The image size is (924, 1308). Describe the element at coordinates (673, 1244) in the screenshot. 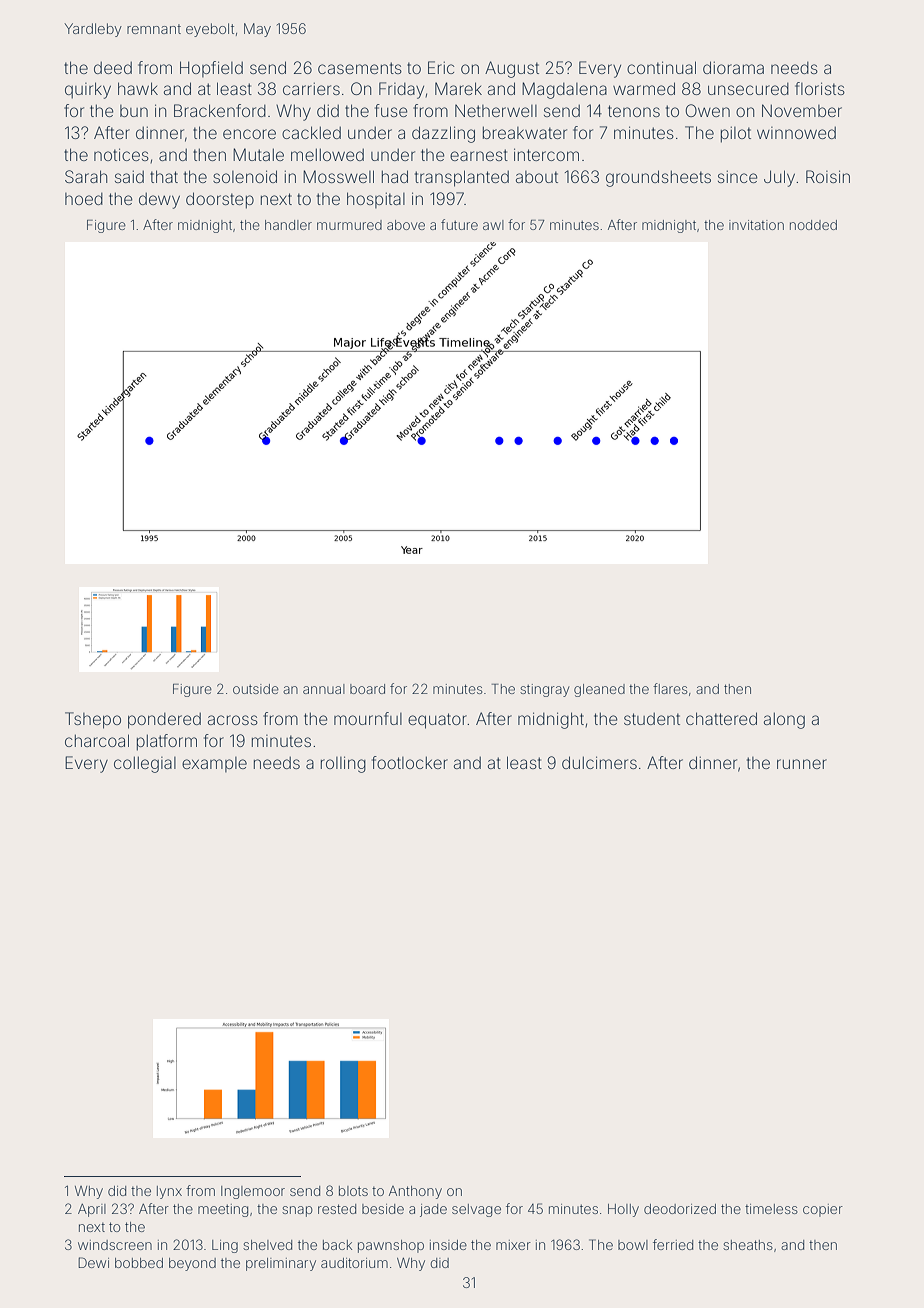

I see `ferried` at that location.
